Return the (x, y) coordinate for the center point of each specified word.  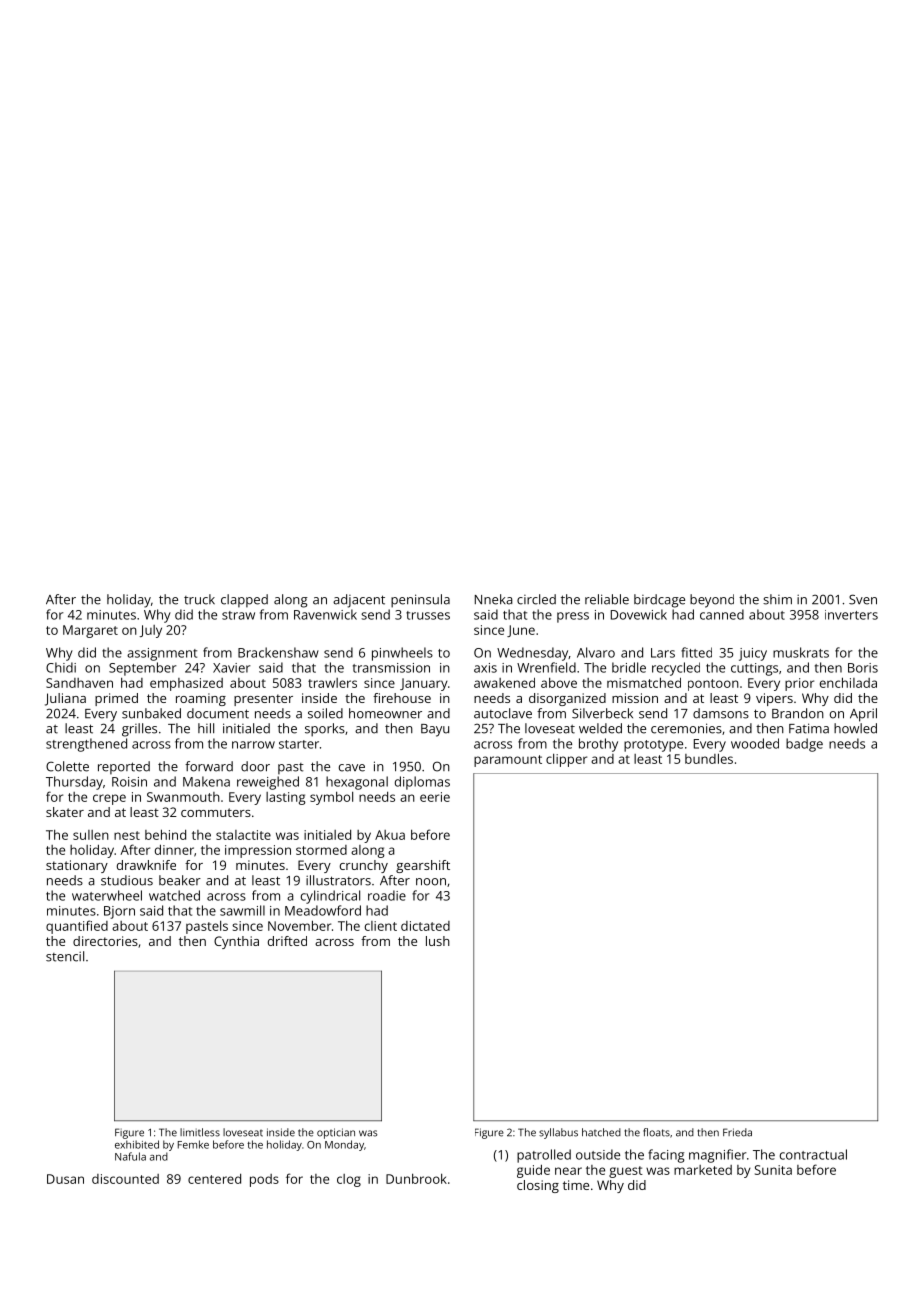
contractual (813, 1154)
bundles (709, 758)
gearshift (423, 866)
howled (855, 728)
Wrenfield (546, 667)
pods (264, 1180)
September (143, 669)
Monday (344, 1145)
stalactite (243, 835)
